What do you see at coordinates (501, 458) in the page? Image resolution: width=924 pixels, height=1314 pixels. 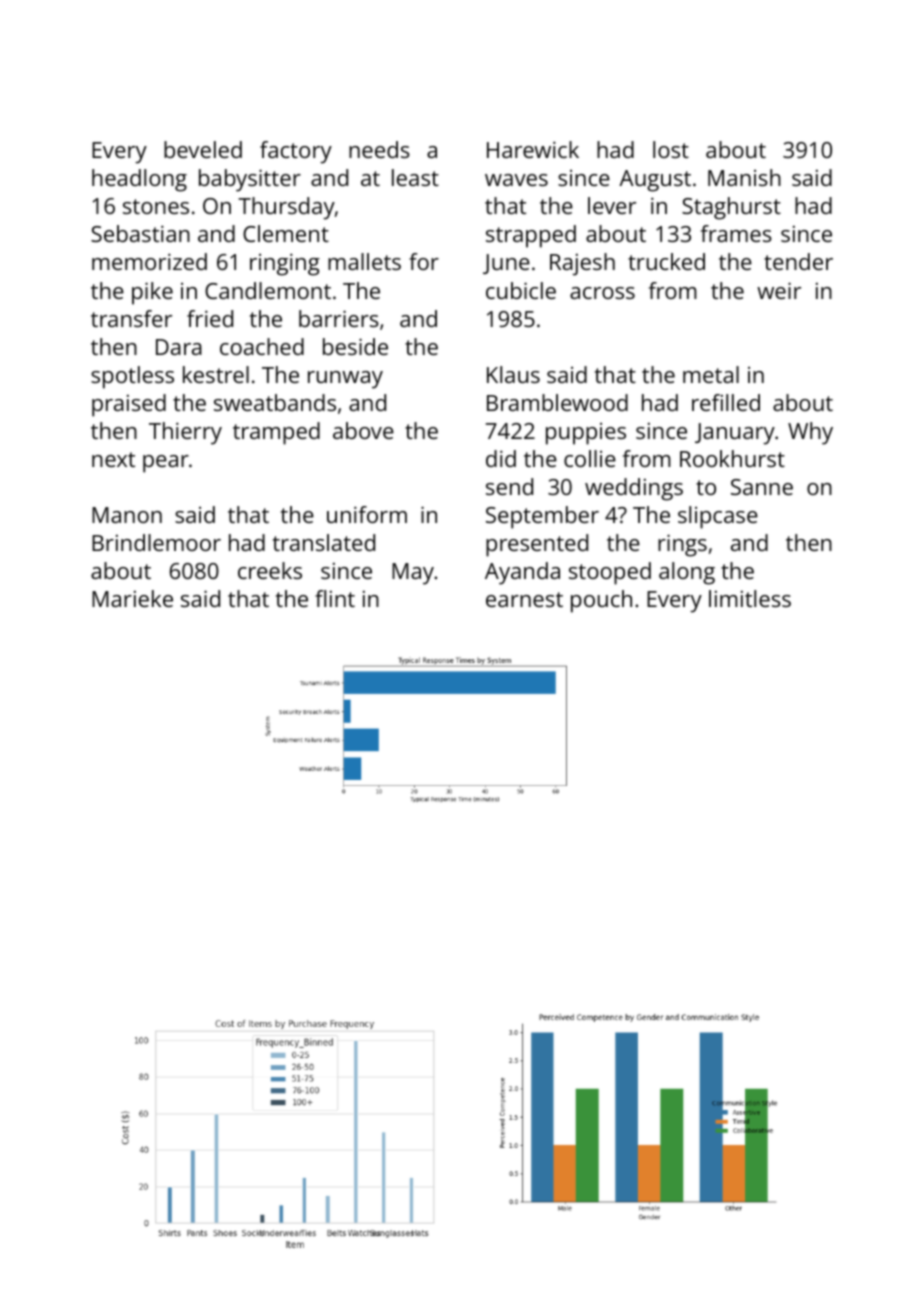 I see `did` at bounding box center [501, 458].
